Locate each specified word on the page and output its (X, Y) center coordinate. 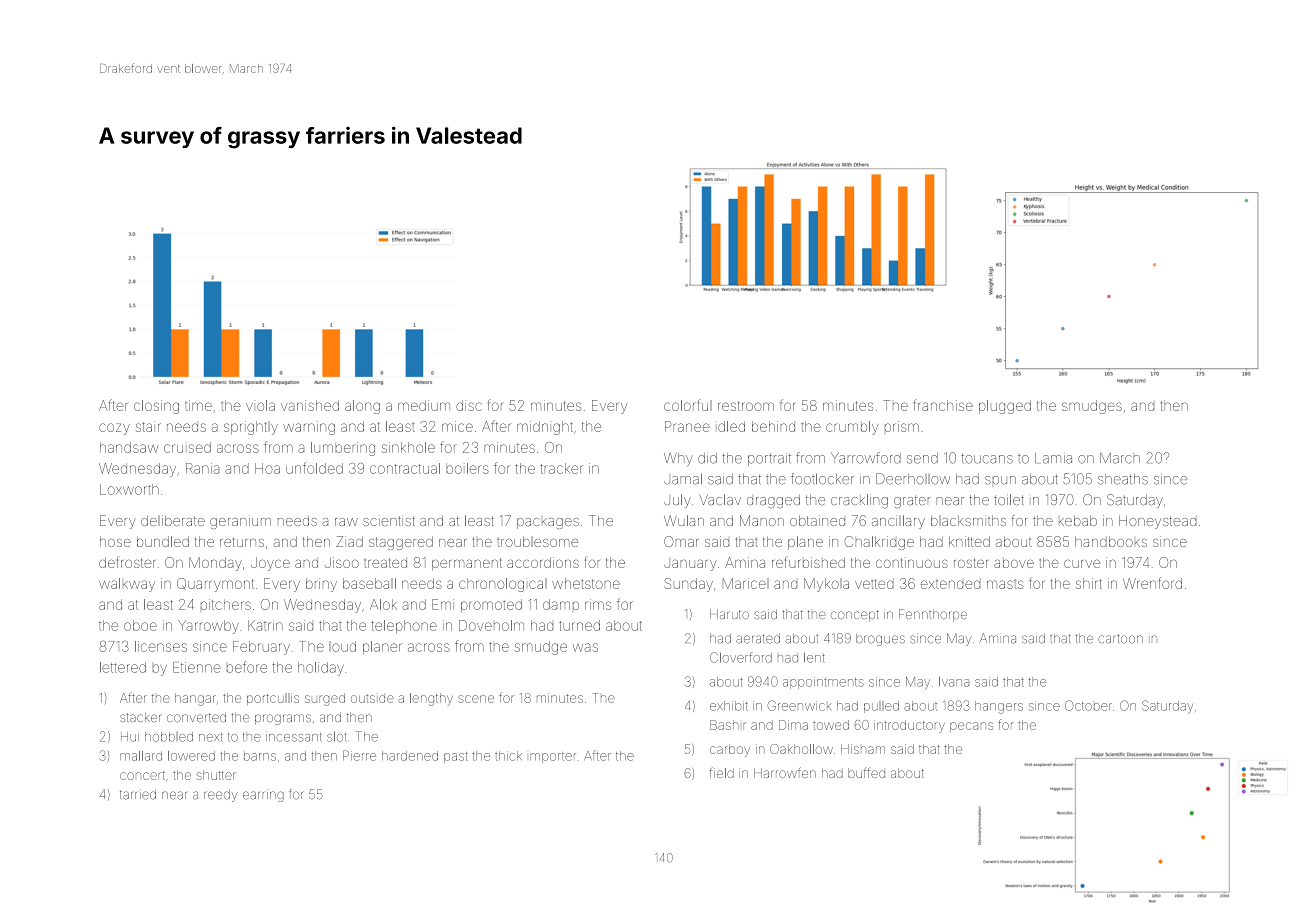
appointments (823, 683)
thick (508, 756)
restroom (746, 406)
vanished (310, 405)
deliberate (173, 520)
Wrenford (1152, 583)
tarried (138, 794)
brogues (880, 640)
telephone (404, 626)
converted (196, 717)
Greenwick (799, 705)
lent (814, 657)
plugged (1005, 407)
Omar (681, 541)
